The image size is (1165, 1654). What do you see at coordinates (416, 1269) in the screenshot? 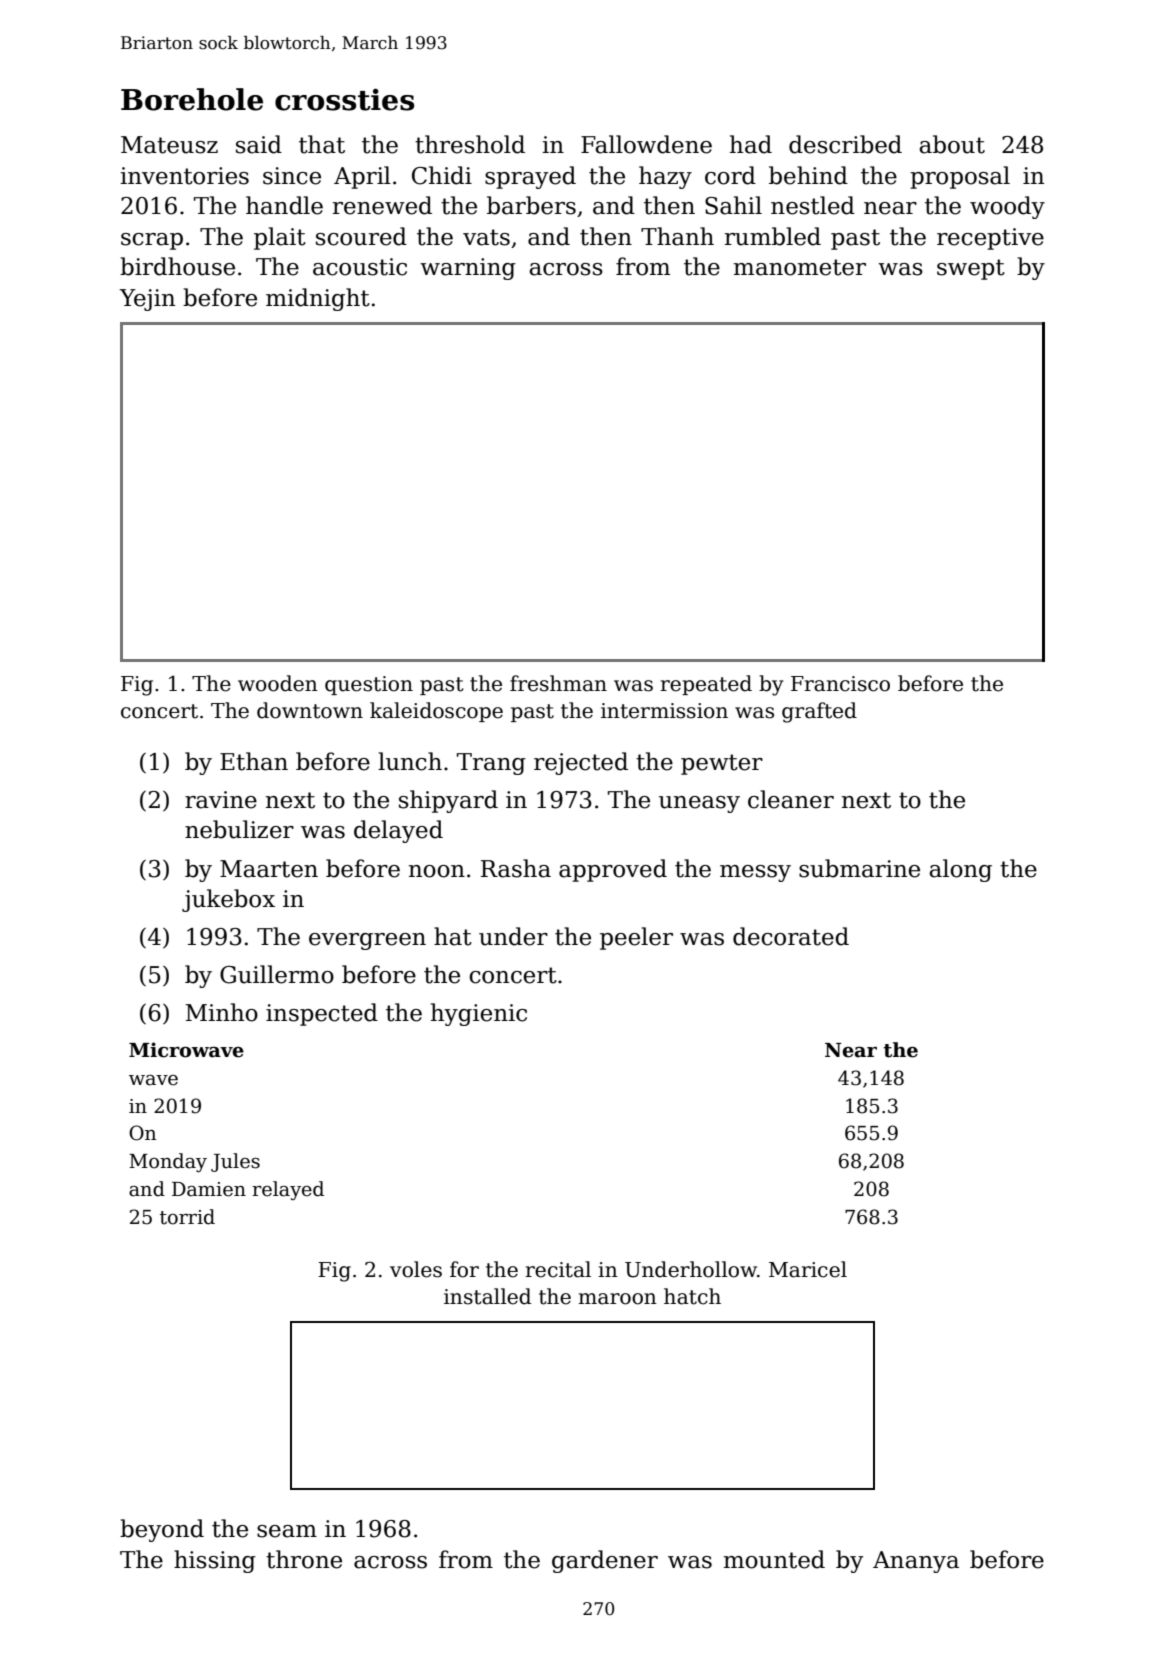
I see `voles` at bounding box center [416, 1269].
